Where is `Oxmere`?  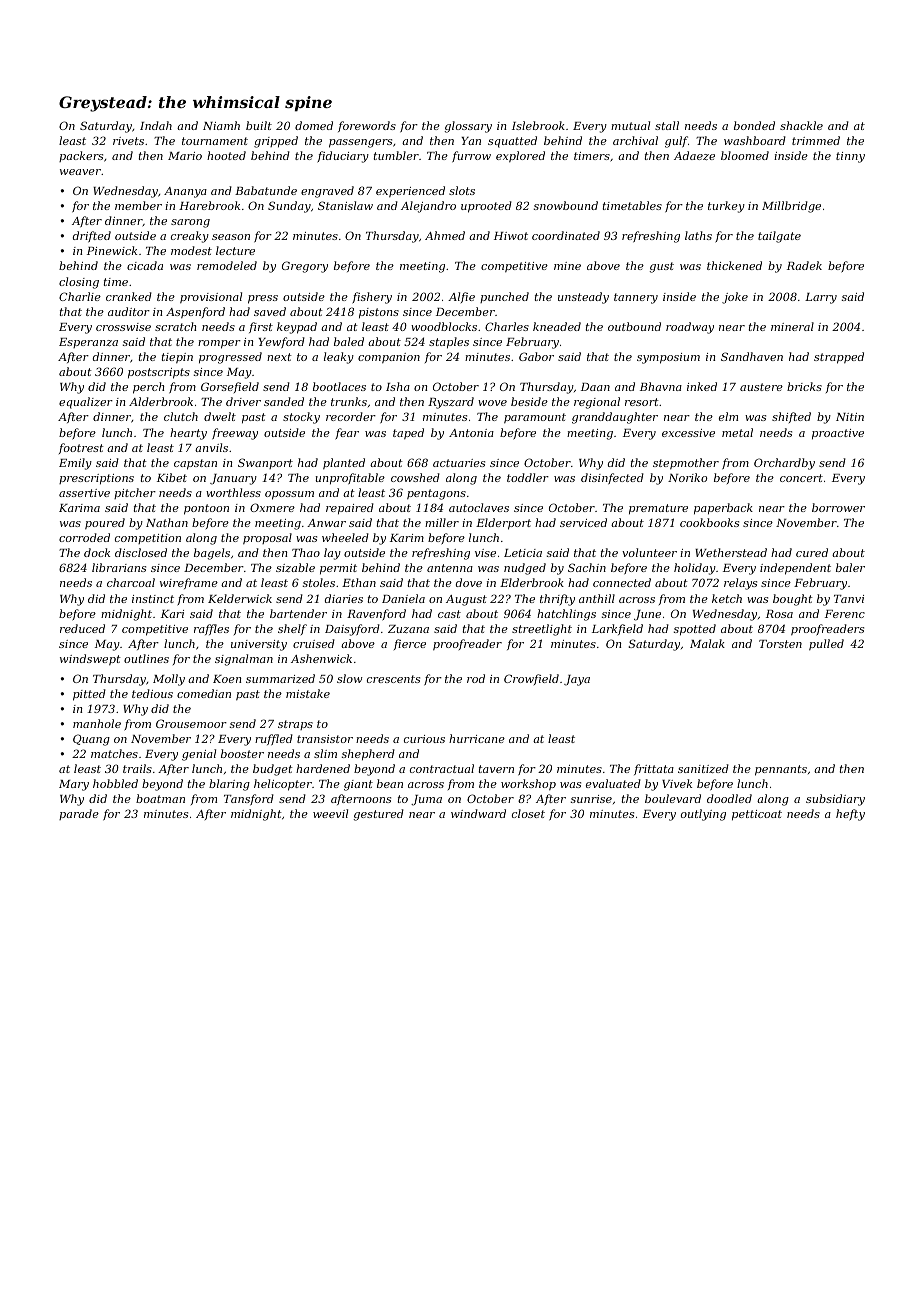
Oxmere is located at coordinates (272, 507).
